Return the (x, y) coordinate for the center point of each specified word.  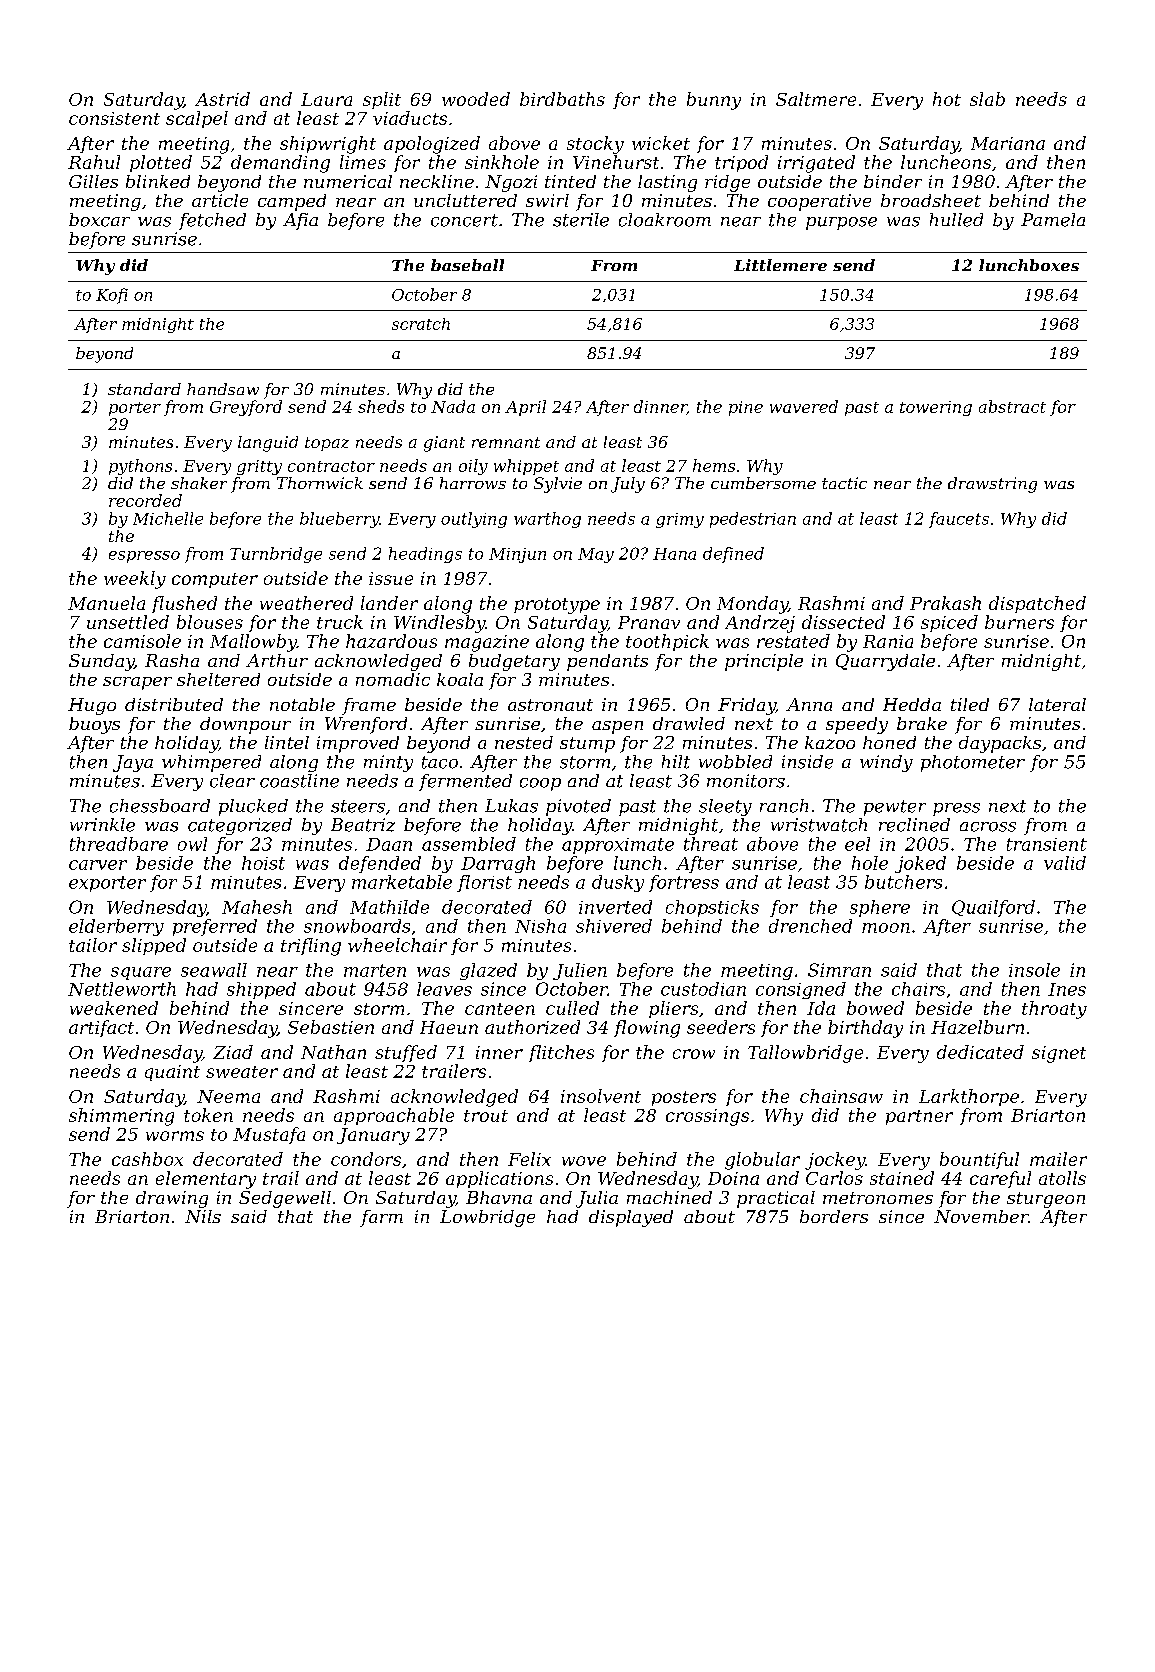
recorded (145, 500)
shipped (261, 990)
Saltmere (816, 99)
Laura (326, 99)
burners (1019, 622)
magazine (487, 643)
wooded (476, 99)
